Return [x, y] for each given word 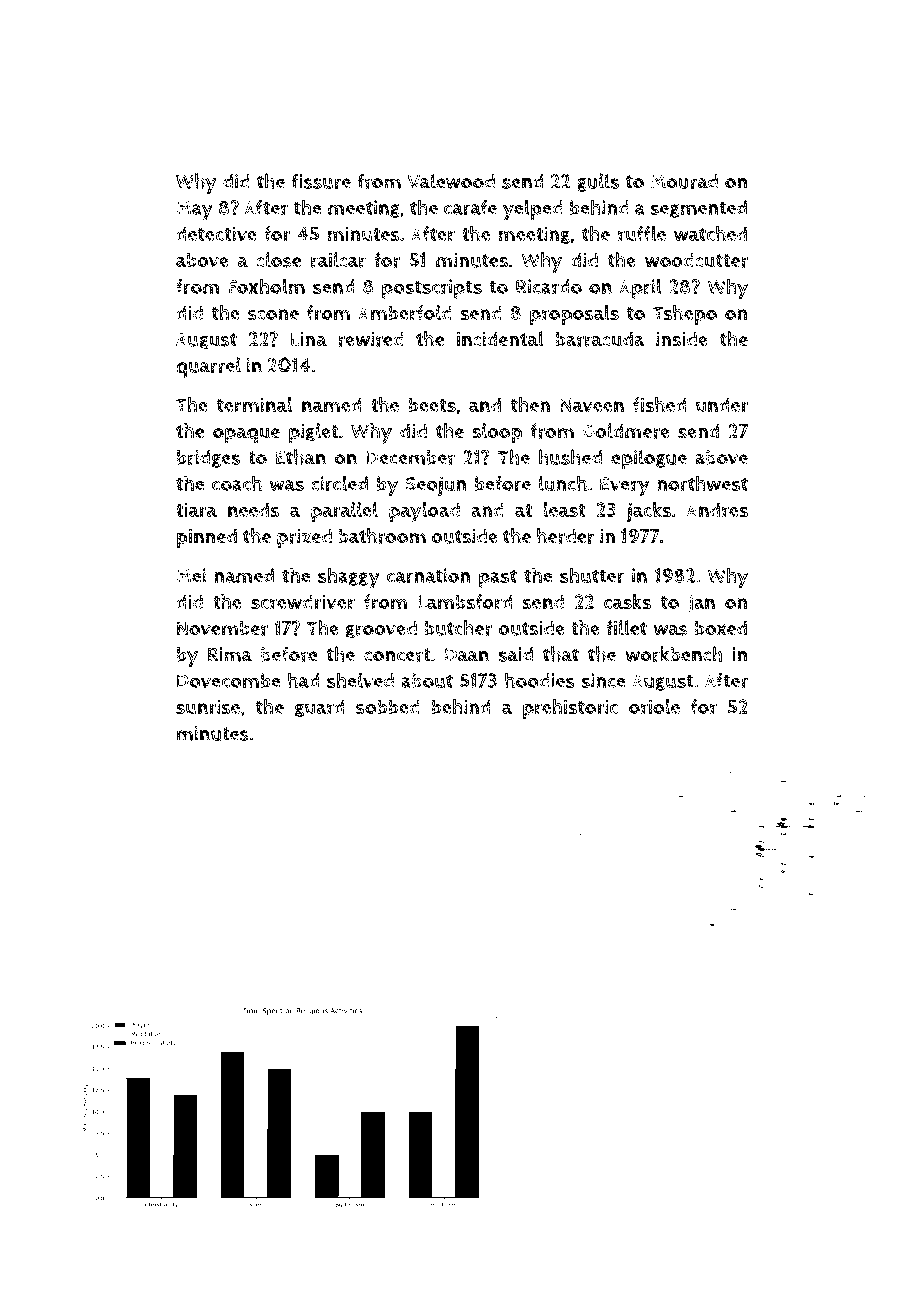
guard [319, 708]
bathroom [382, 536]
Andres [717, 510]
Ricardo [549, 287]
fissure [321, 181]
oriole [654, 707]
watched [710, 234]
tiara [196, 510]
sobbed [388, 707]
